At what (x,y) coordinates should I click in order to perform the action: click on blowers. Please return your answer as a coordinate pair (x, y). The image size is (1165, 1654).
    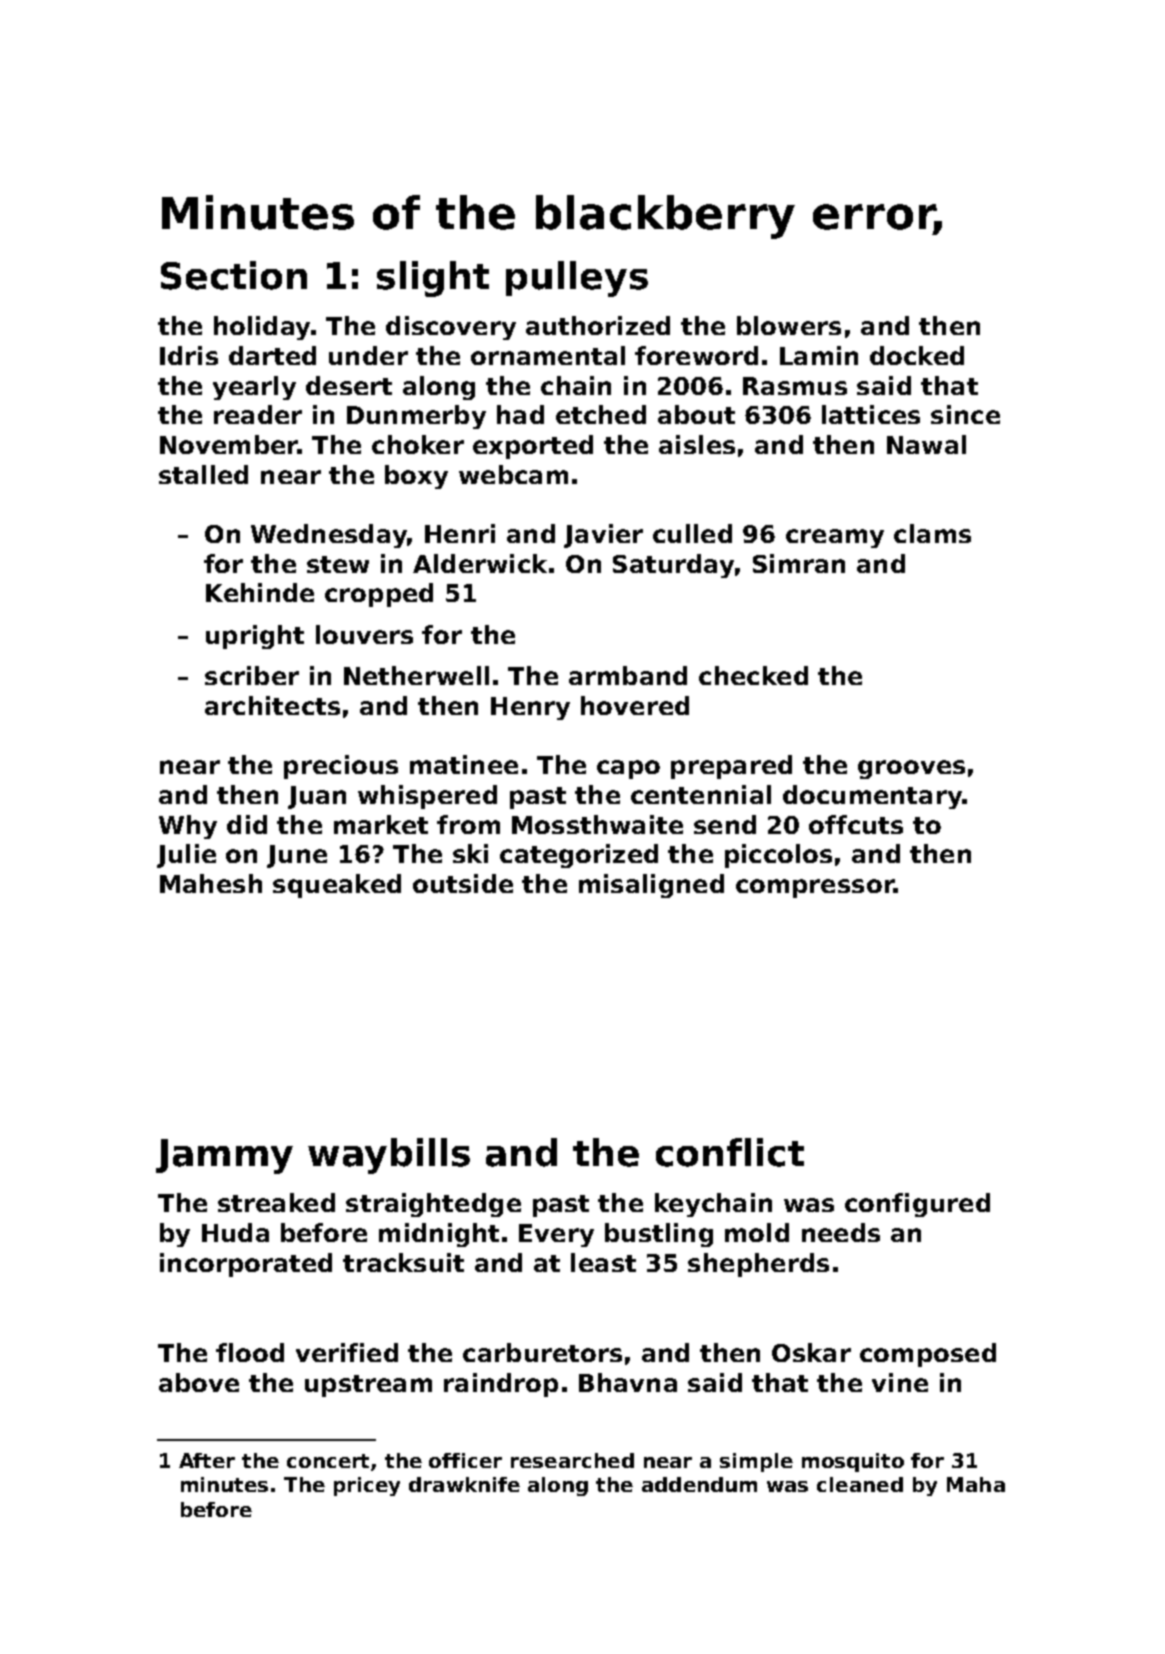
    Looking at the image, I should click on (789, 325).
